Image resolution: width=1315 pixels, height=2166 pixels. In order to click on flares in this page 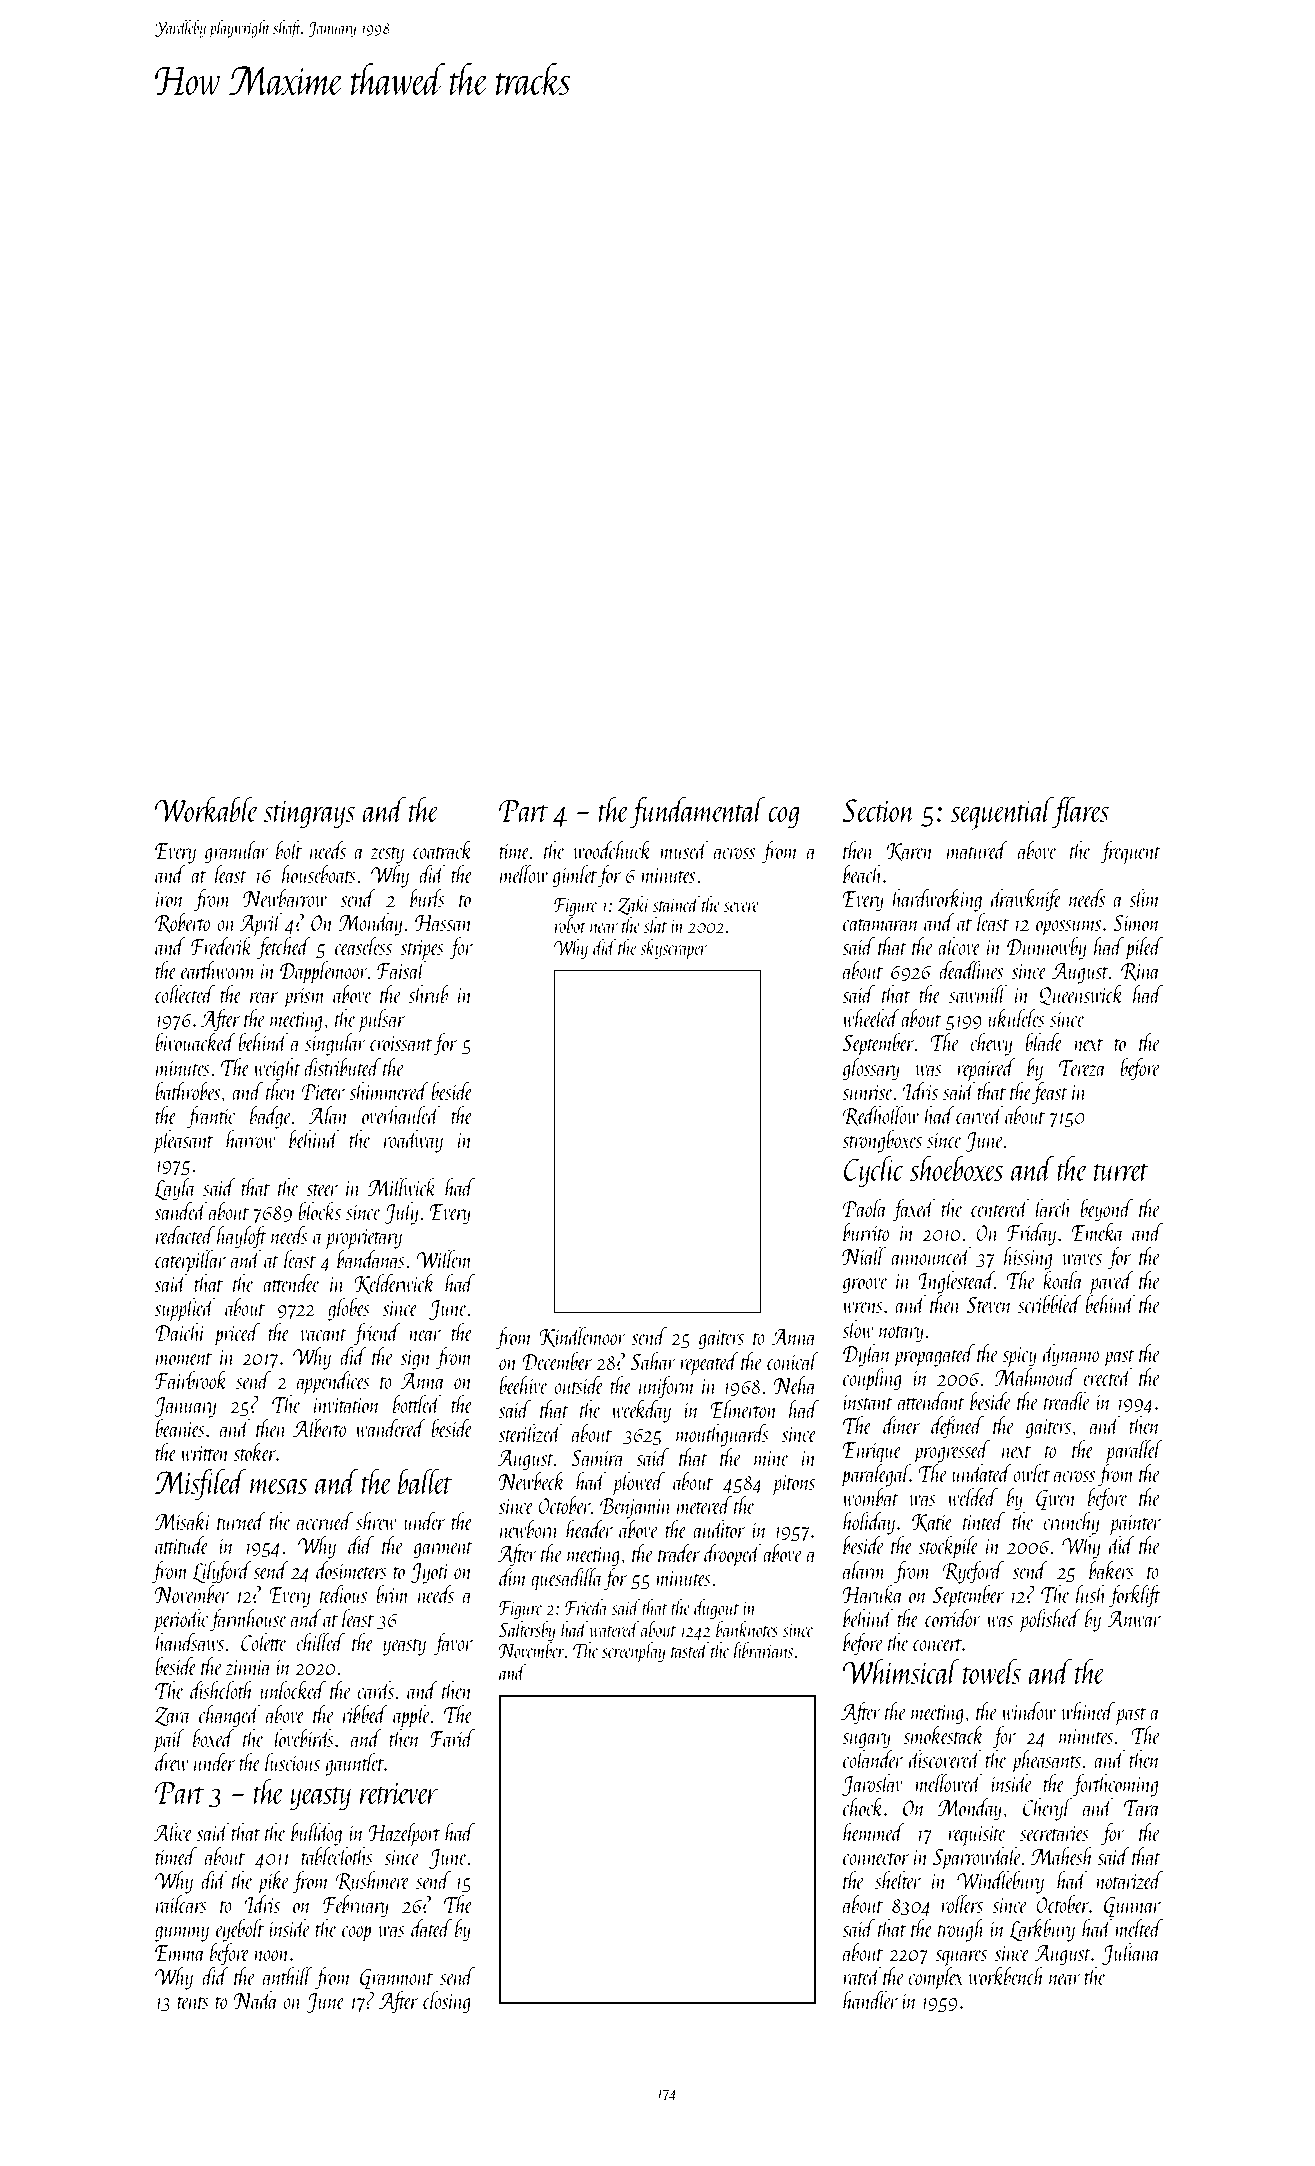, I will do `click(1081, 812)`.
